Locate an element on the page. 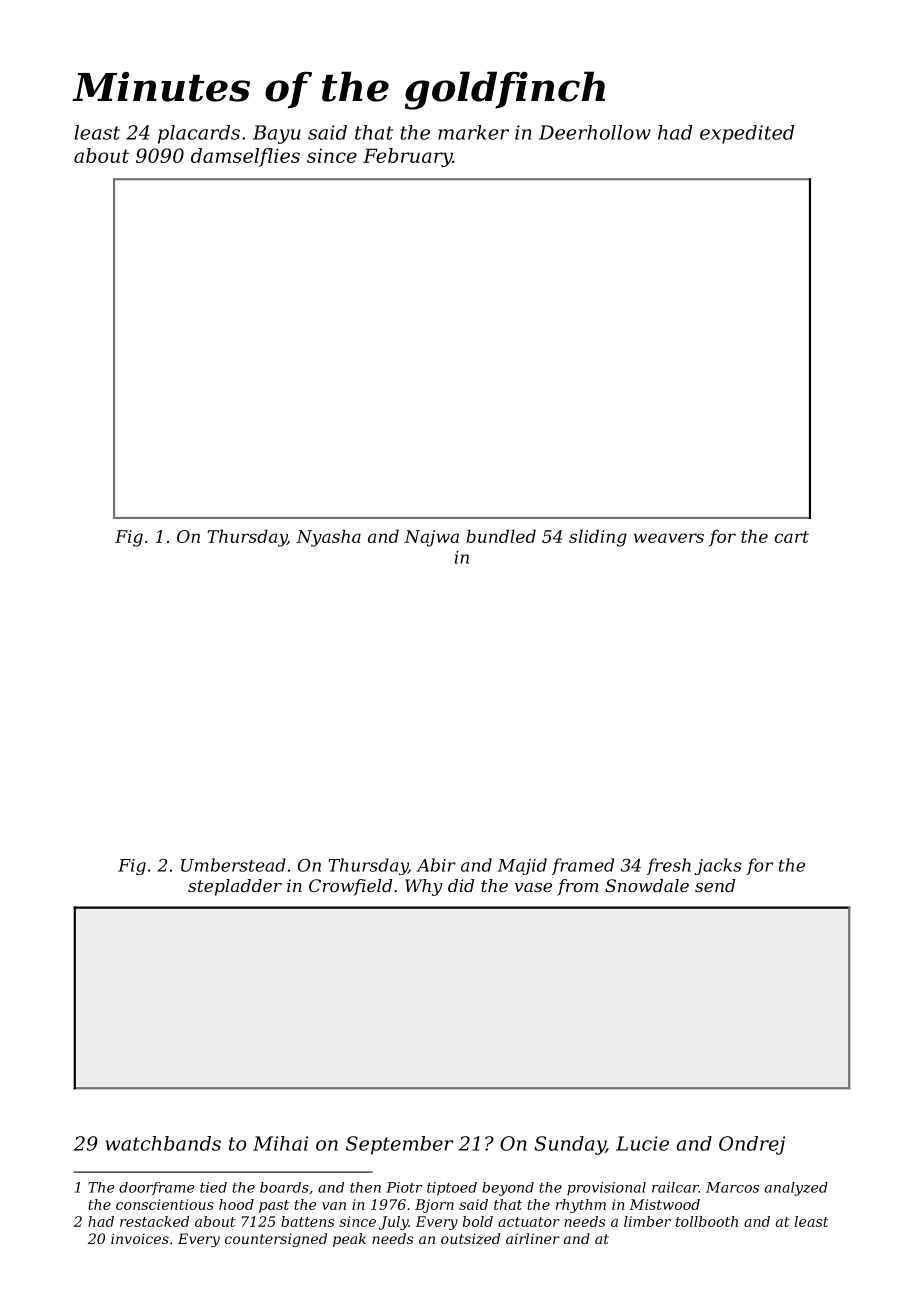  placards is located at coordinates (199, 134).
